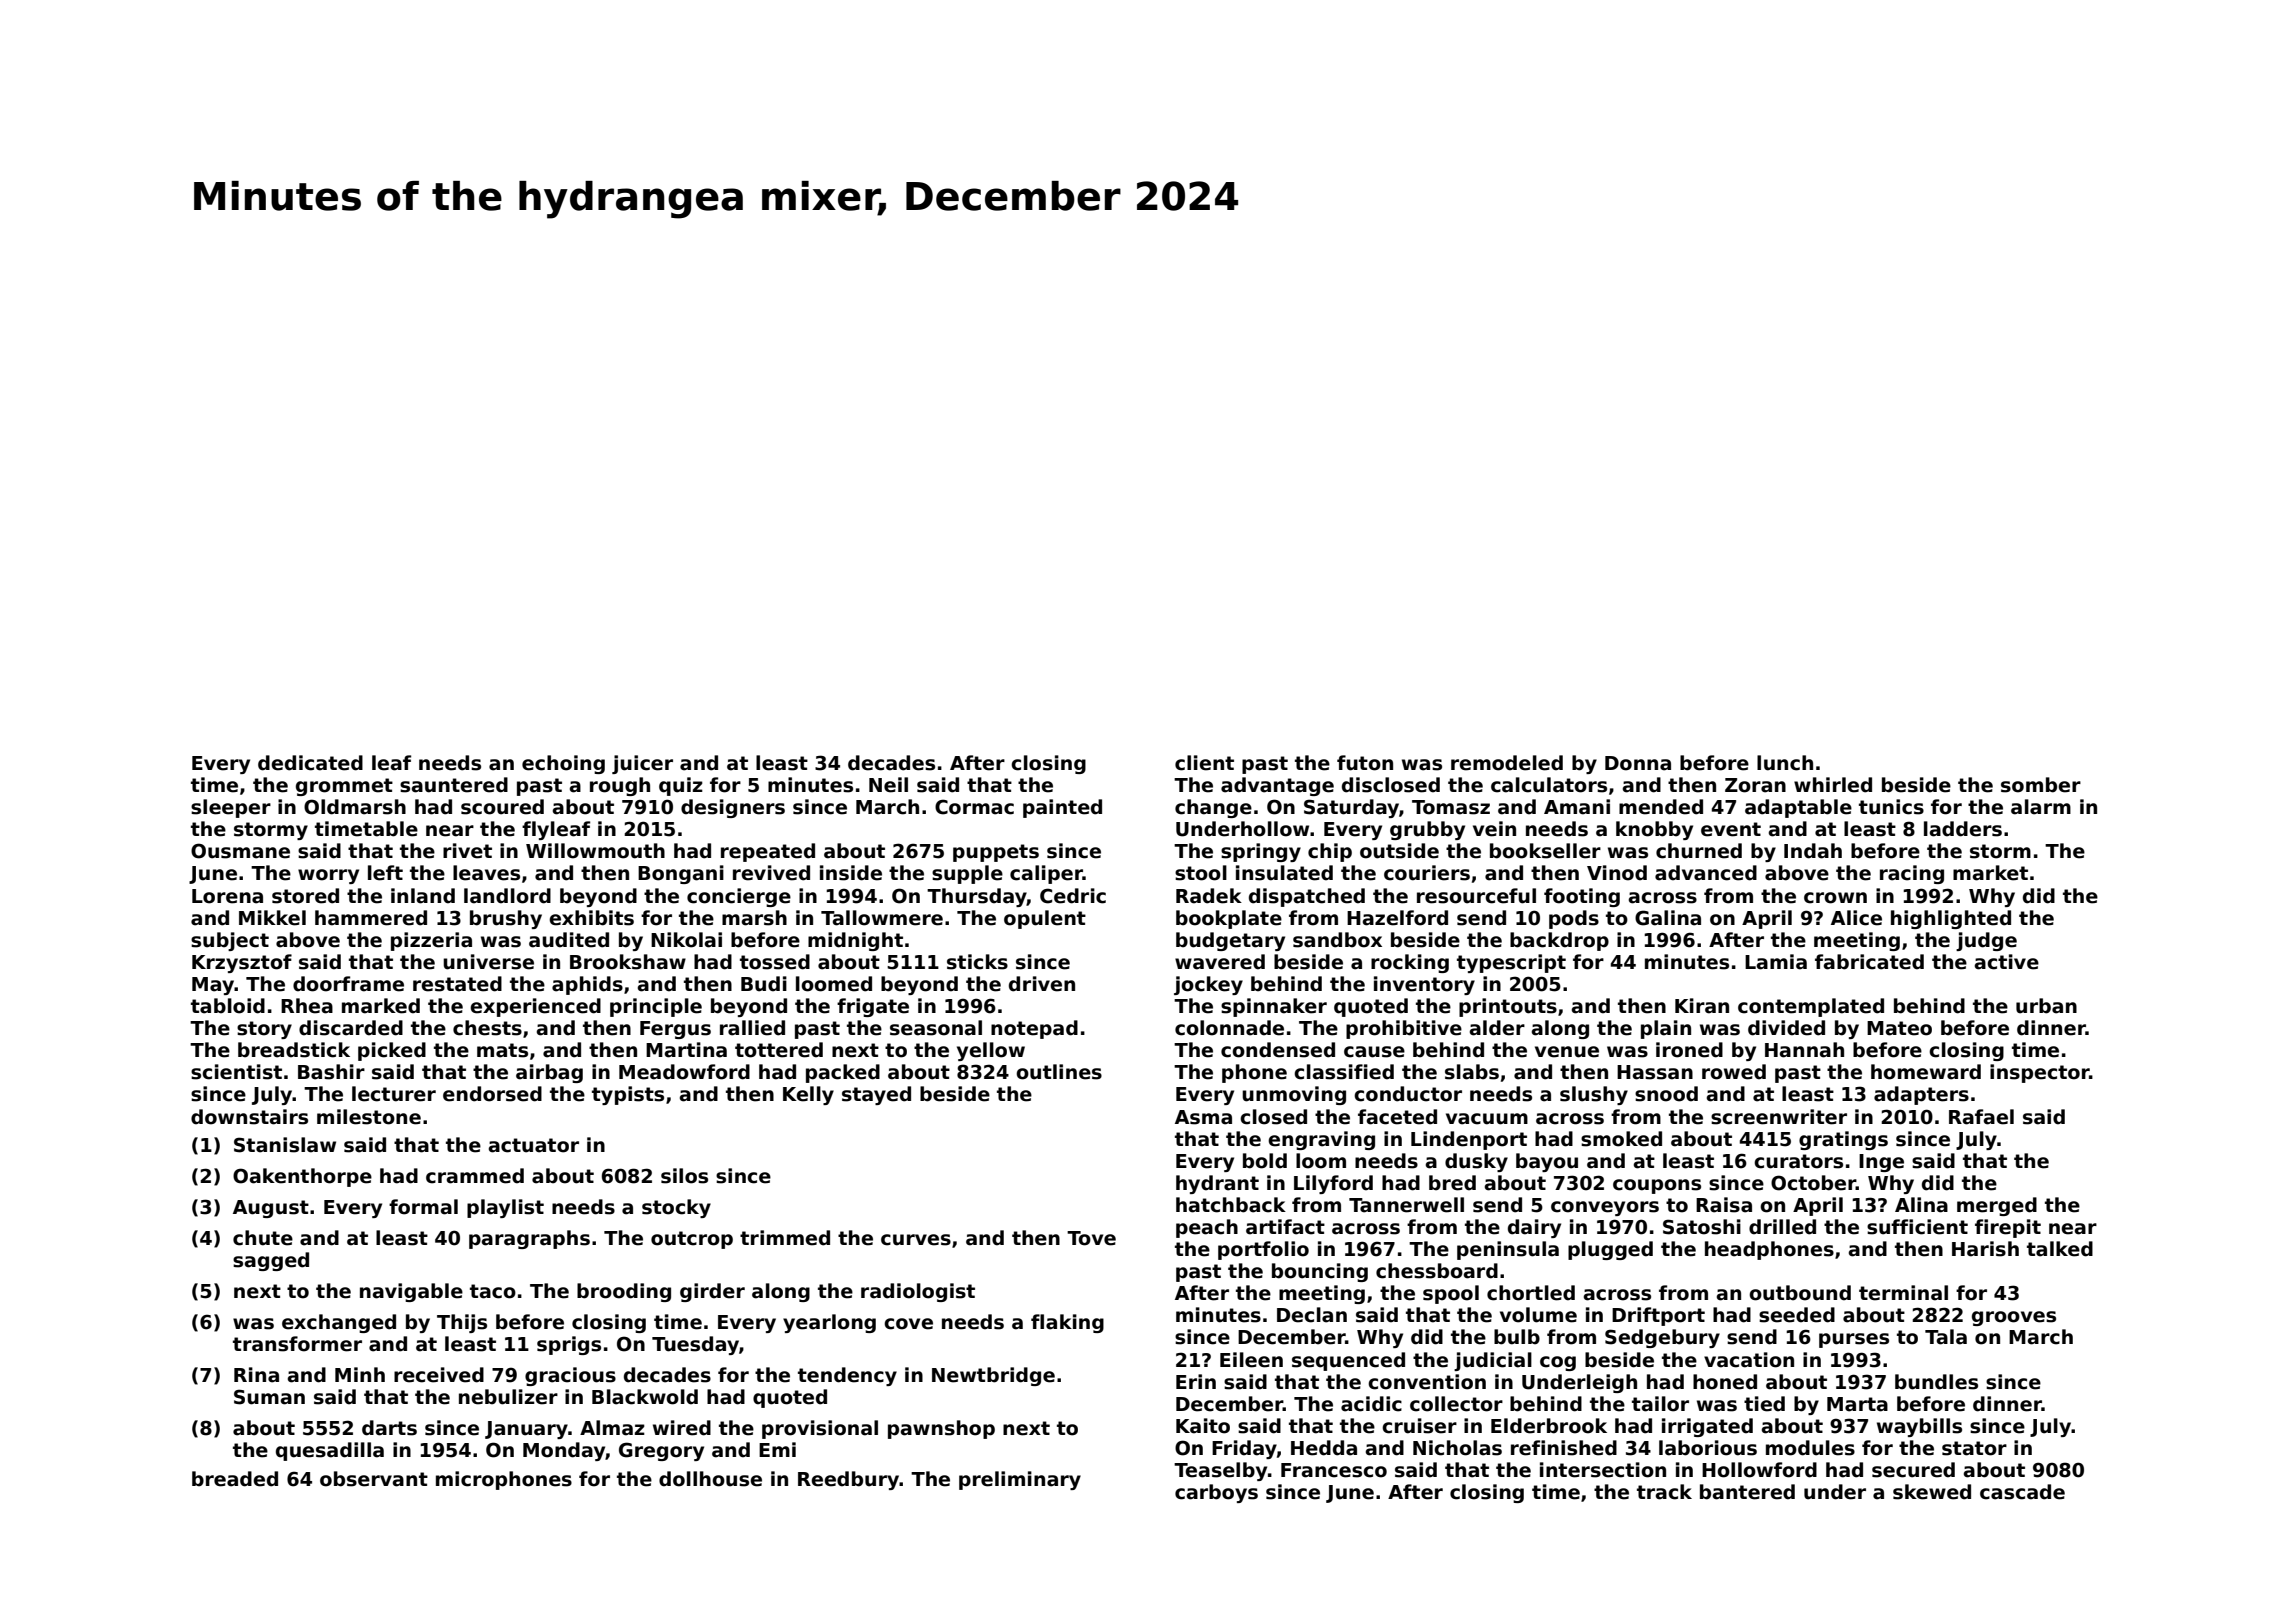  Describe the element at coordinates (2041, 807) in the document. I see `alarm` at that location.
